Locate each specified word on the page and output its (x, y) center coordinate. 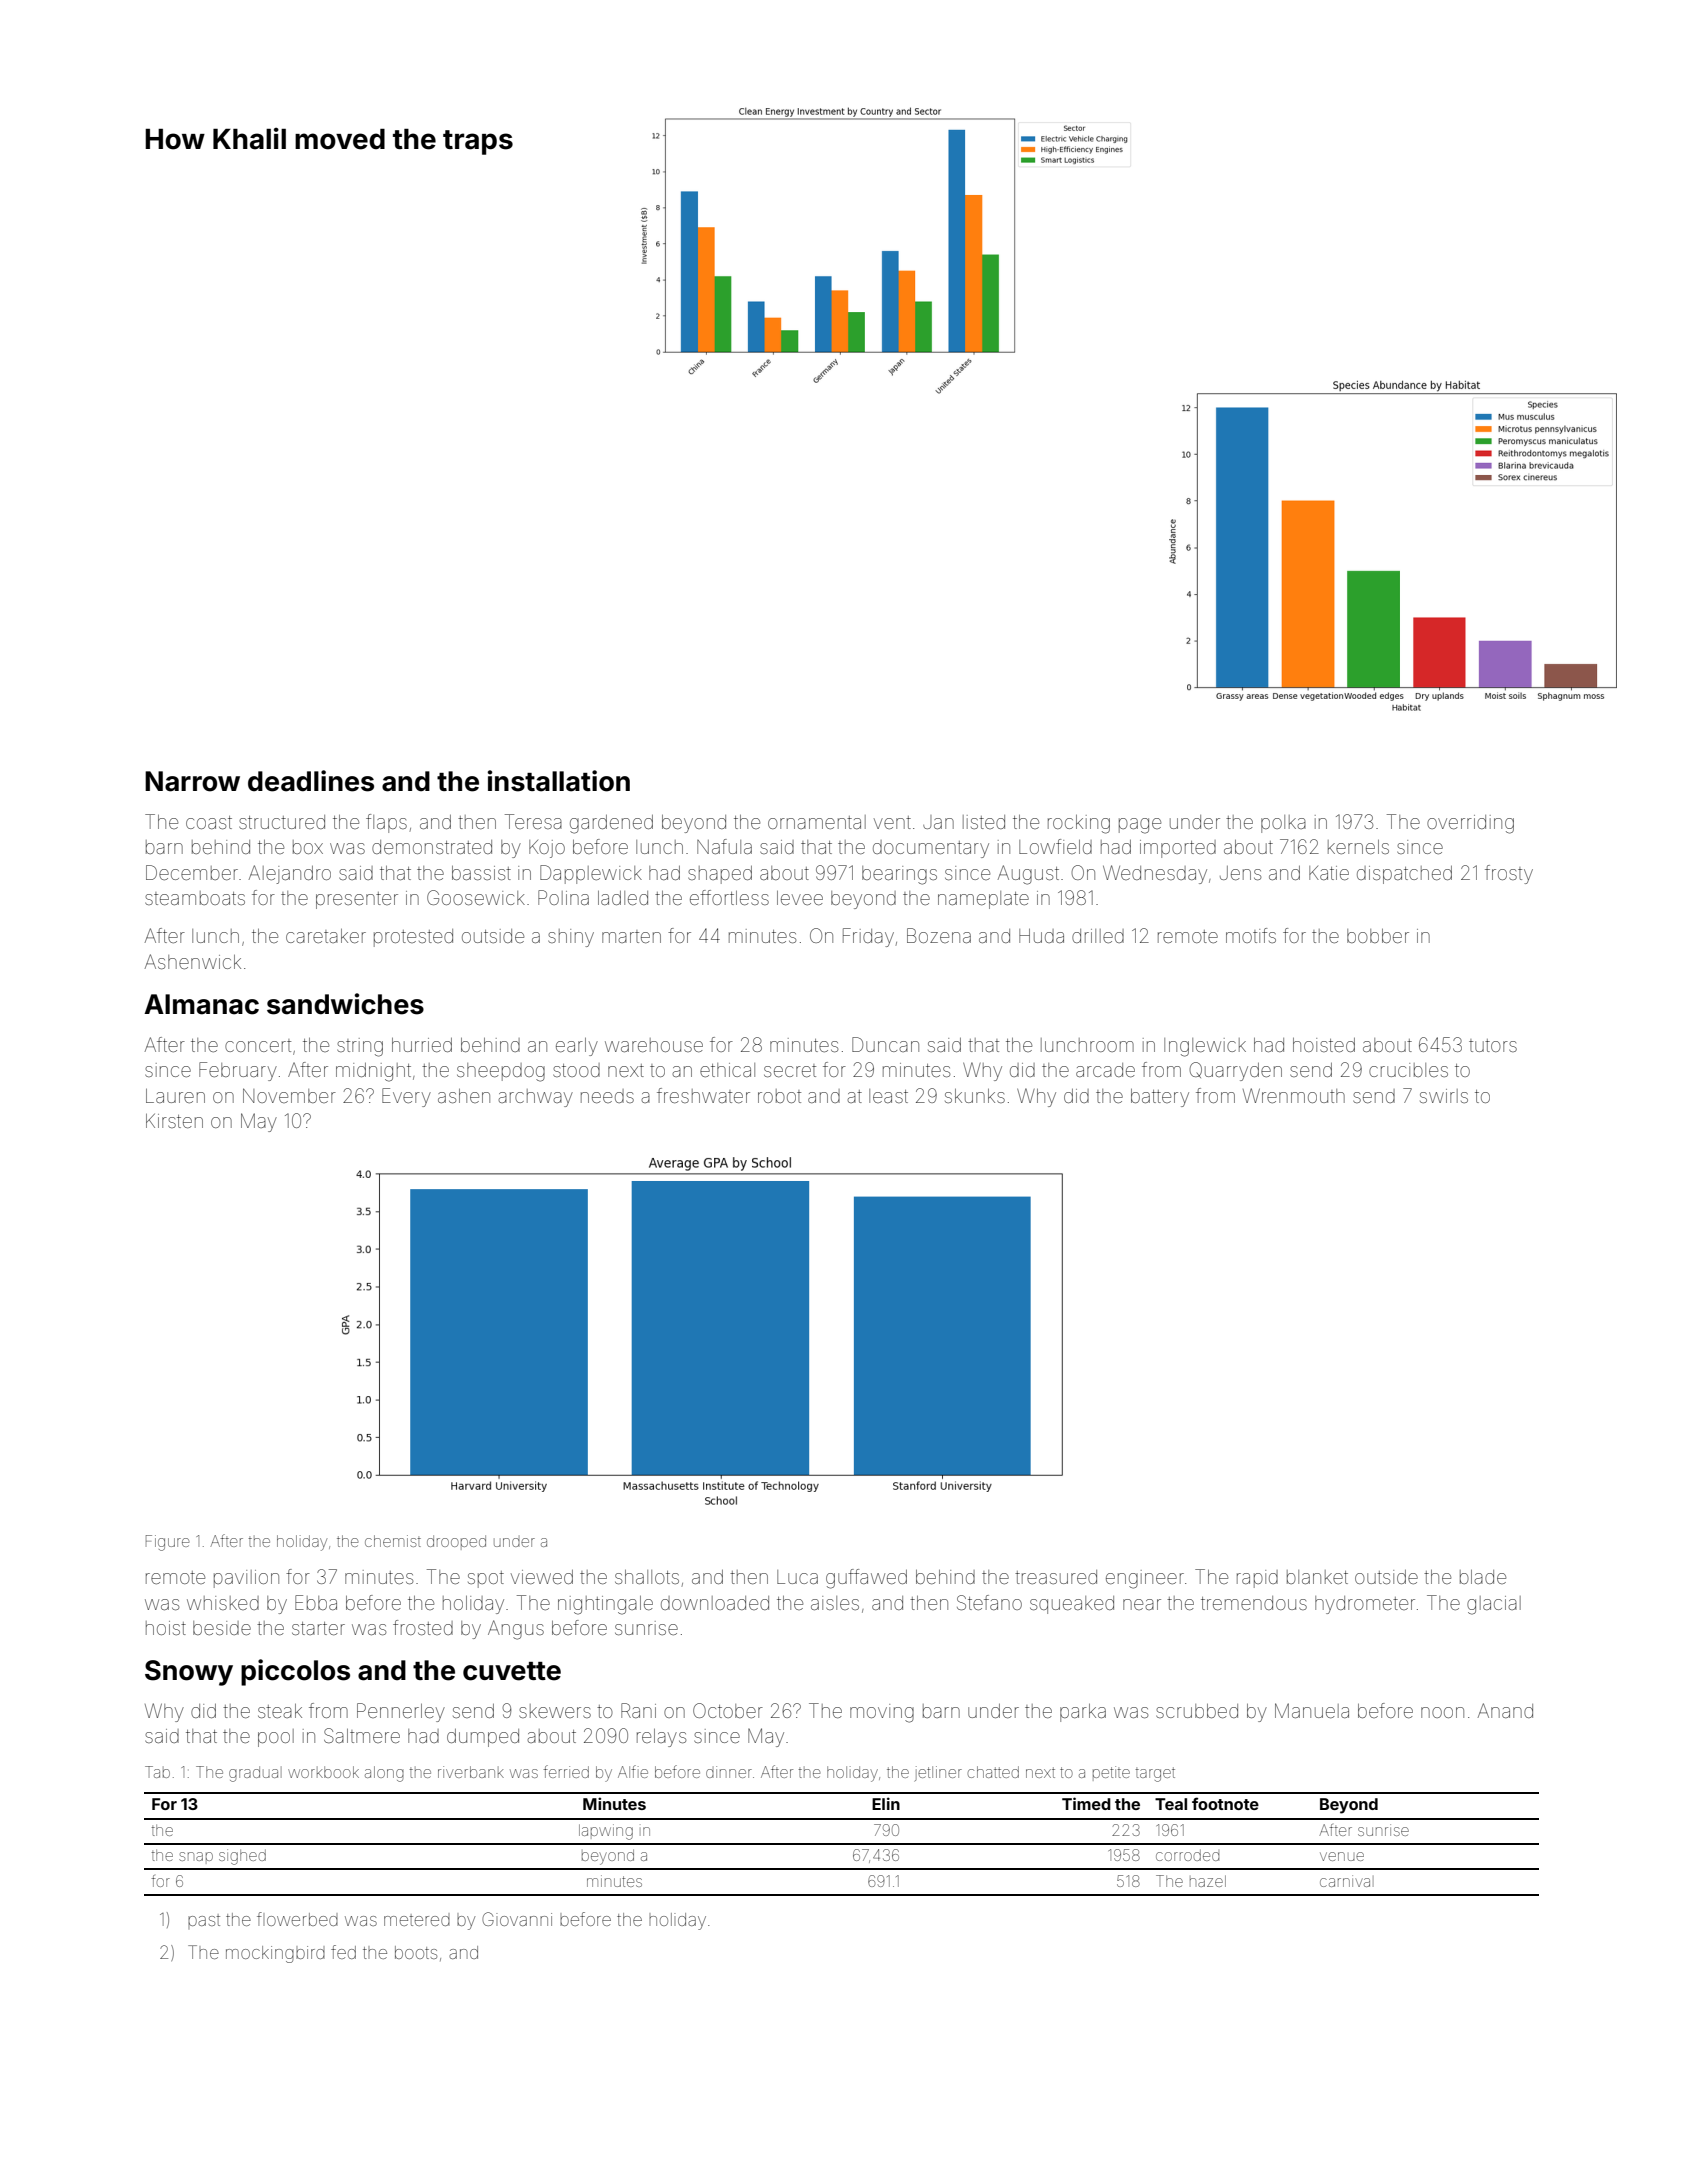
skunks (975, 1096)
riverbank (471, 1772)
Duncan (885, 1044)
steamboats (195, 898)
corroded (1187, 1855)
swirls (1444, 1096)
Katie (1329, 873)
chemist (393, 1541)
